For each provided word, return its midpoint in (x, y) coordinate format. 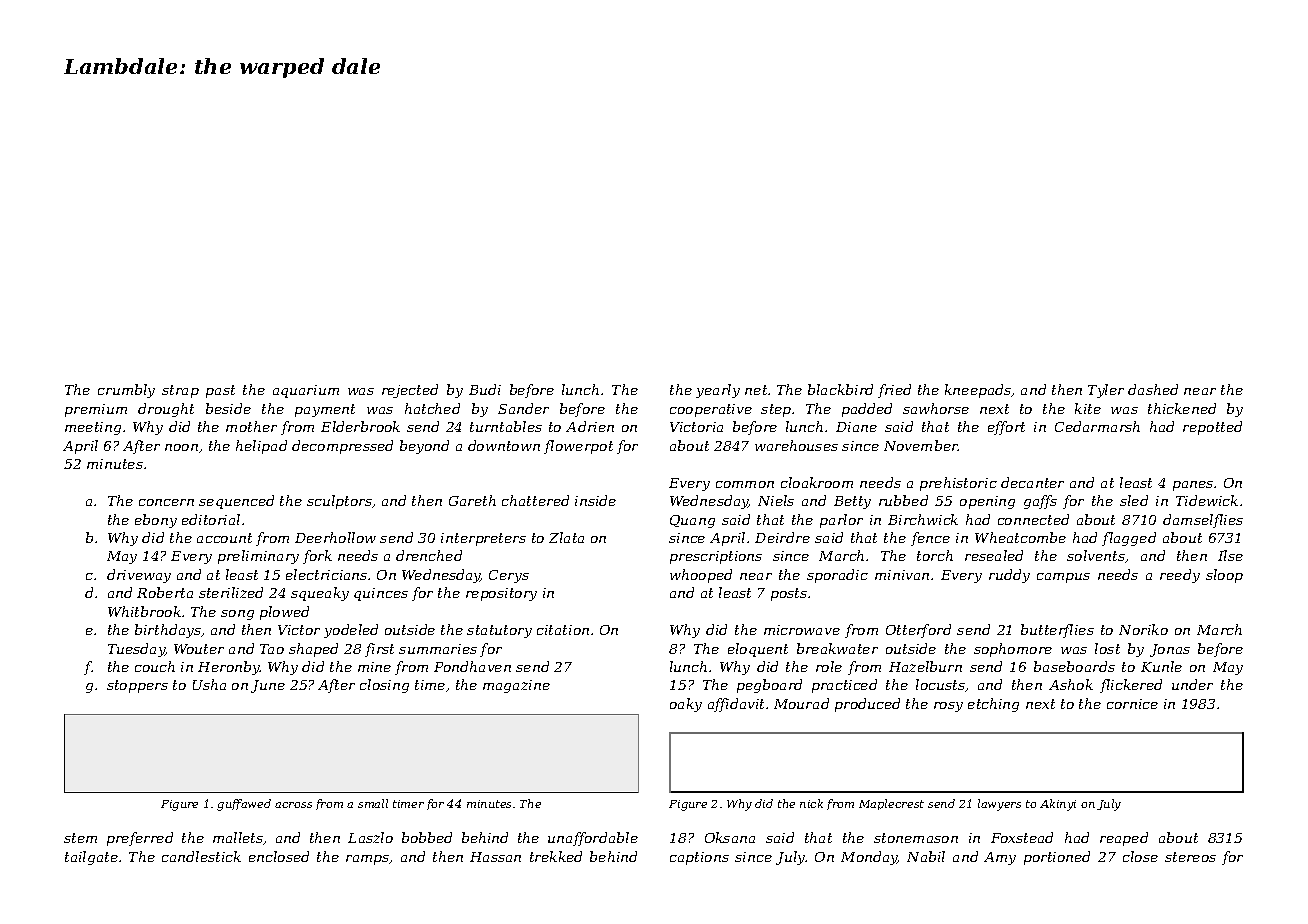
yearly (718, 391)
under (1192, 684)
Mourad (801, 703)
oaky (686, 705)
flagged (1129, 539)
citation (563, 630)
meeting (93, 428)
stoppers (137, 686)
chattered (535, 500)
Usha (209, 684)
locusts (941, 685)
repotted (1212, 428)
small (373, 803)
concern (166, 502)
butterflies (1057, 631)
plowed (284, 613)
